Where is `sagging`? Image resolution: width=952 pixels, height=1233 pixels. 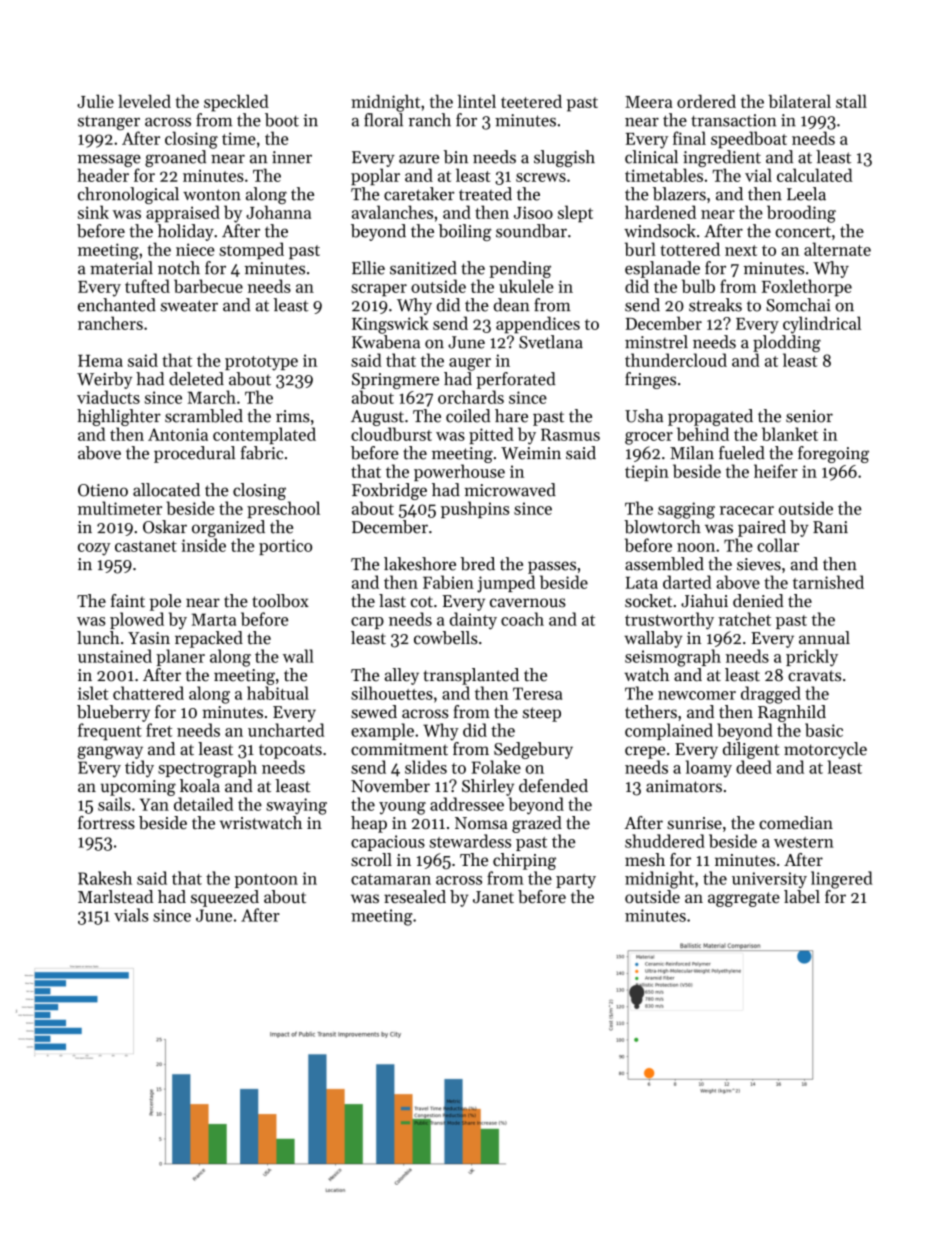
sagging is located at coordinates (686, 510).
